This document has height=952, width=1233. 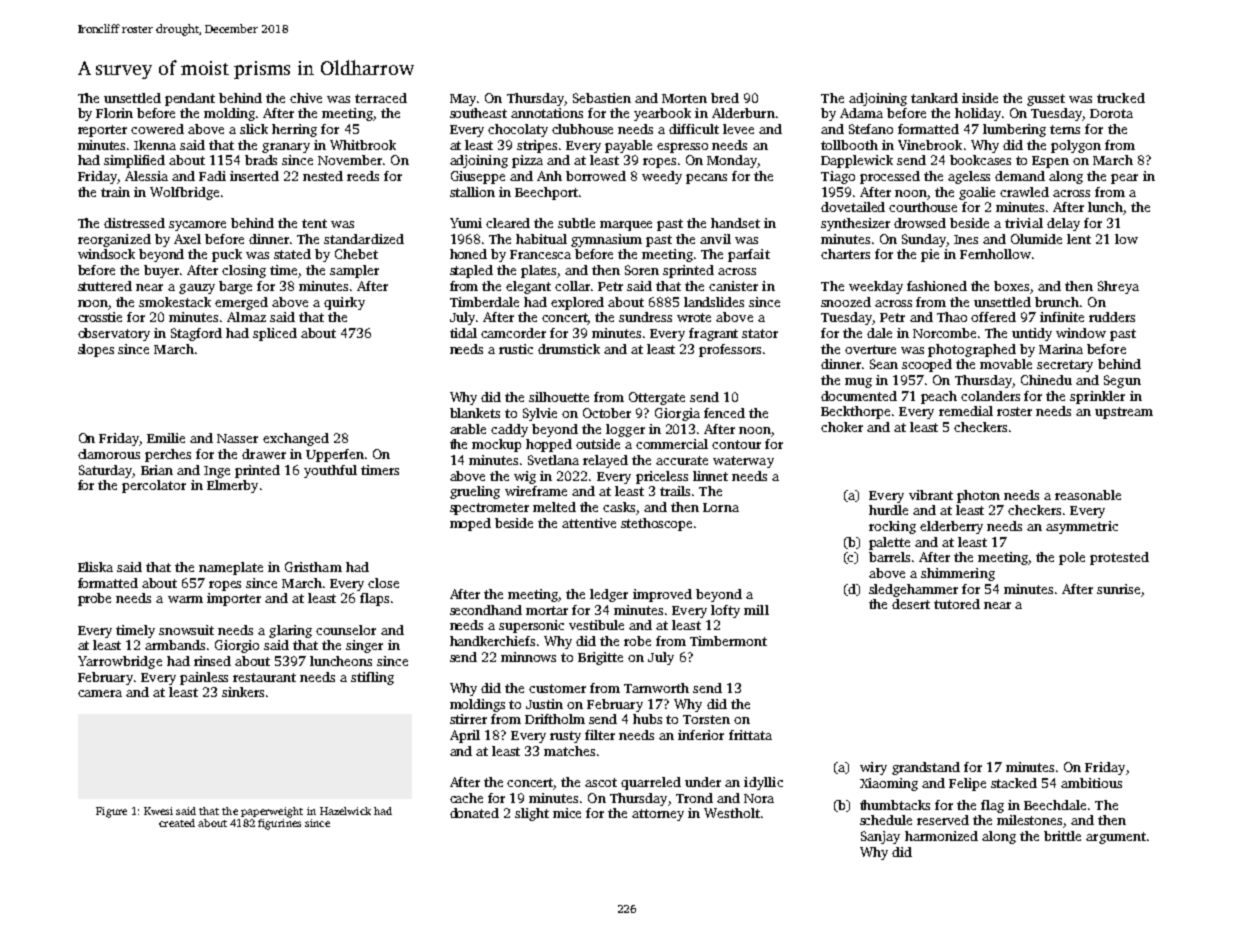 What do you see at coordinates (1118, 589) in the document?
I see `sunrise` at bounding box center [1118, 589].
